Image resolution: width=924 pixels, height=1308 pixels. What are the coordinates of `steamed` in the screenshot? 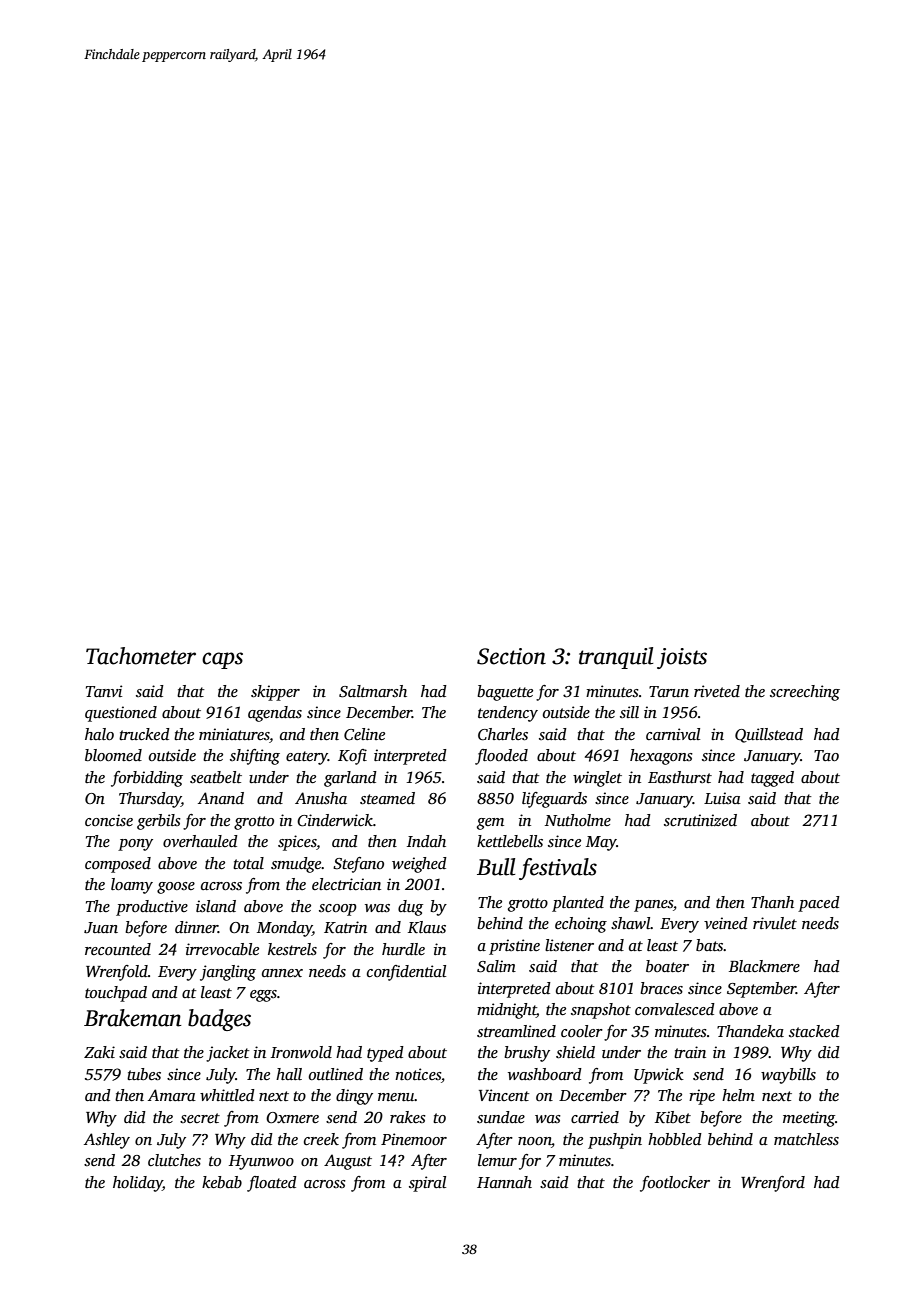 It's located at (387, 798).
